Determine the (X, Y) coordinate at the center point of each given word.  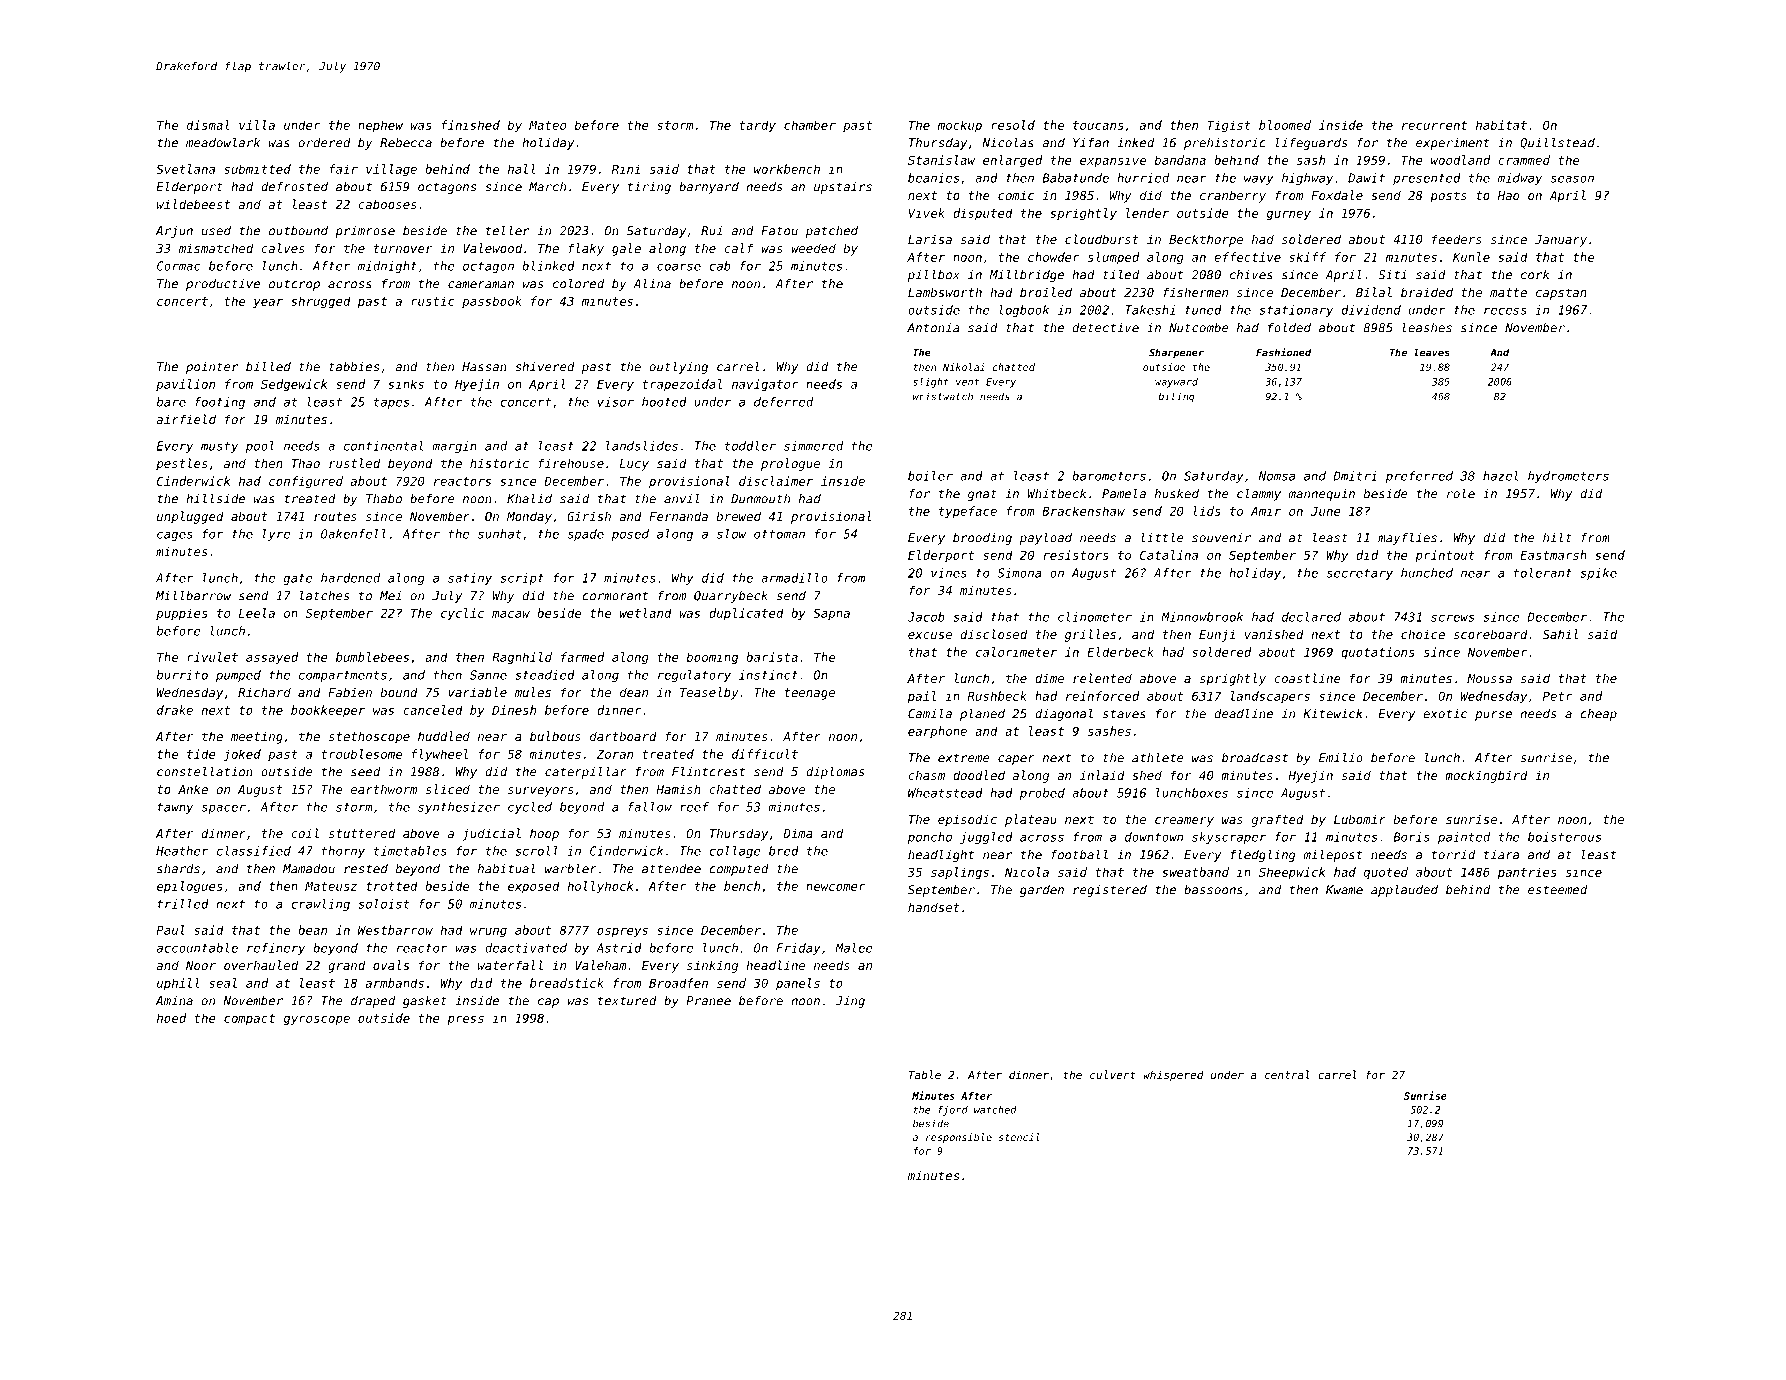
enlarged (1012, 161)
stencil (1019, 1137)
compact (249, 1020)
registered (1110, 891)
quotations (1378, 653)
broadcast (1255, 758)
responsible (959, 1138)
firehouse (571, 463)
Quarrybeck (731, 597)
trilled (183, 904)
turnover (403, 248)
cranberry (1233, 196)
